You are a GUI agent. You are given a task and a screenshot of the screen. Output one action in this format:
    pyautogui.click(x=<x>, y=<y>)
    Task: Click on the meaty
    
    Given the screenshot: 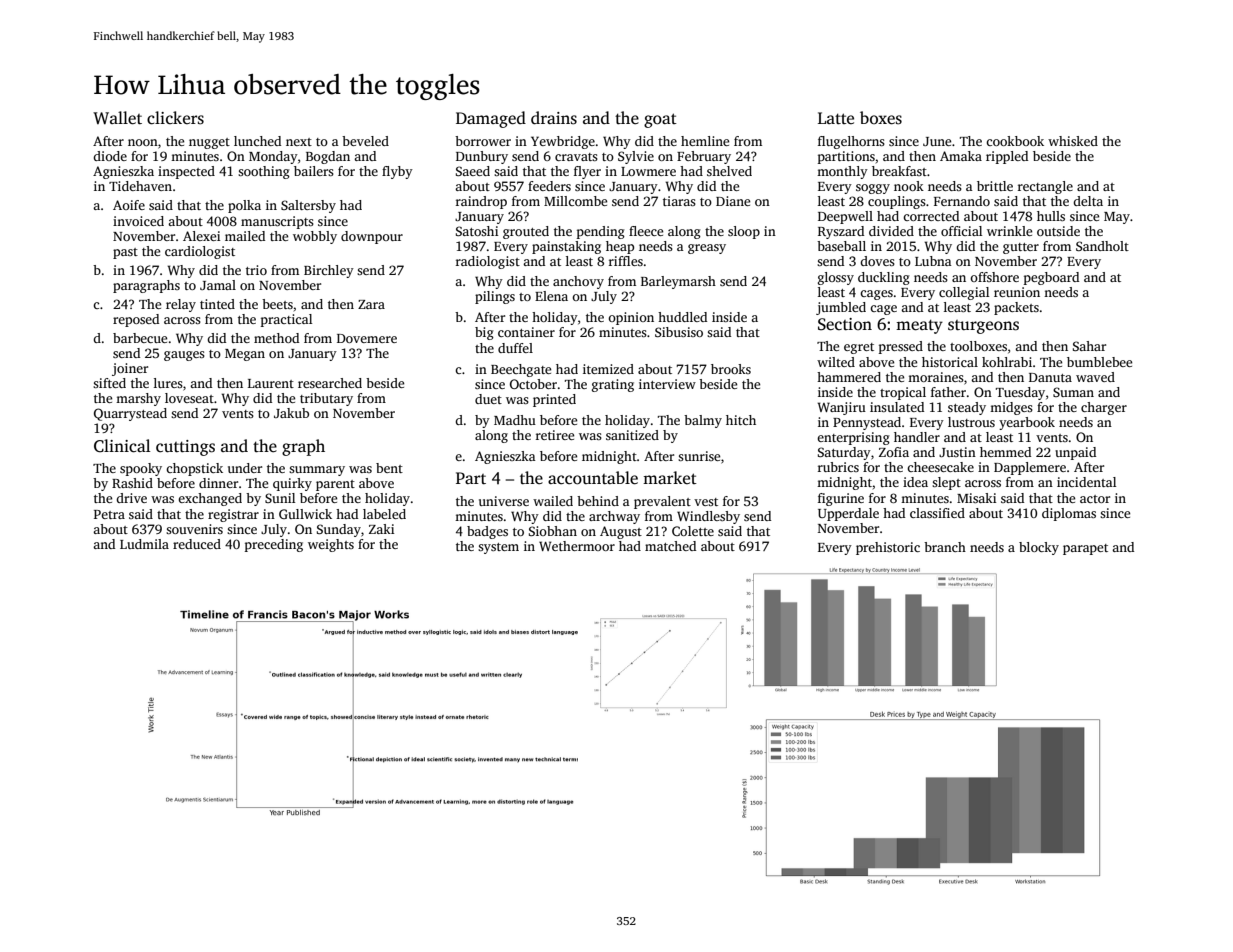 What is the action you would take?
    pyautogui.click(x=919, y=326)
